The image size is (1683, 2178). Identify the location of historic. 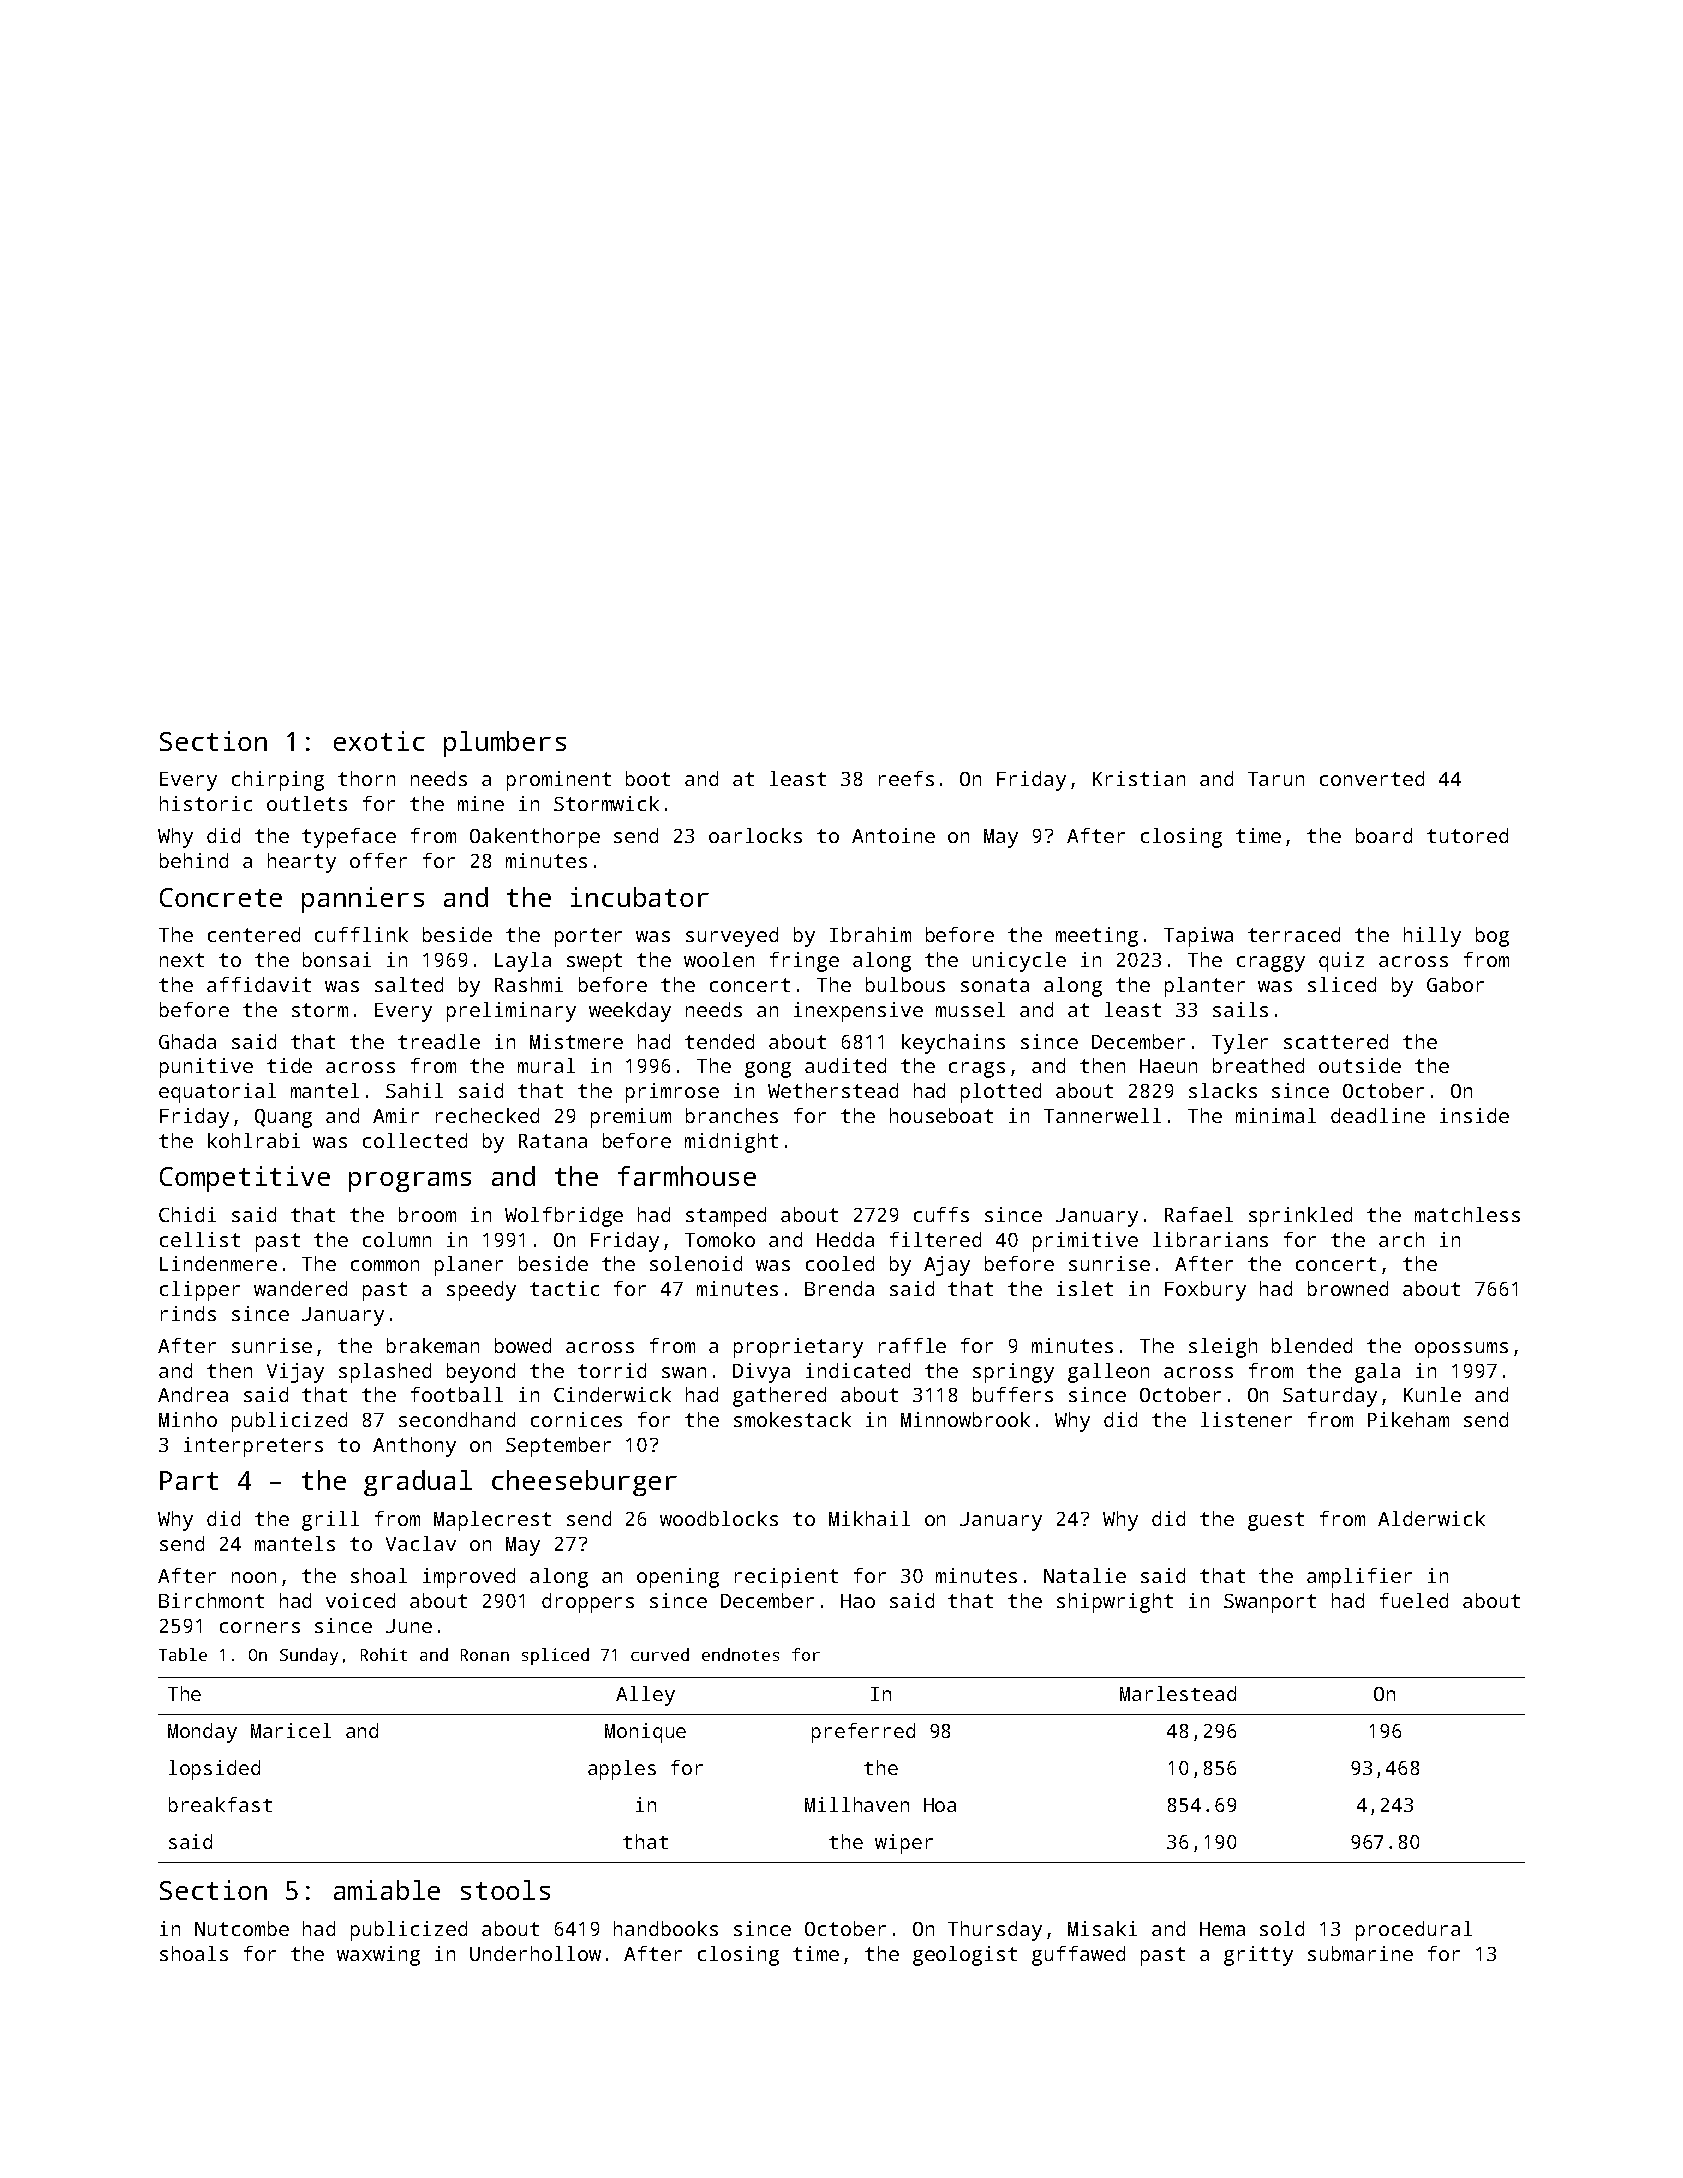
(206, 803).
